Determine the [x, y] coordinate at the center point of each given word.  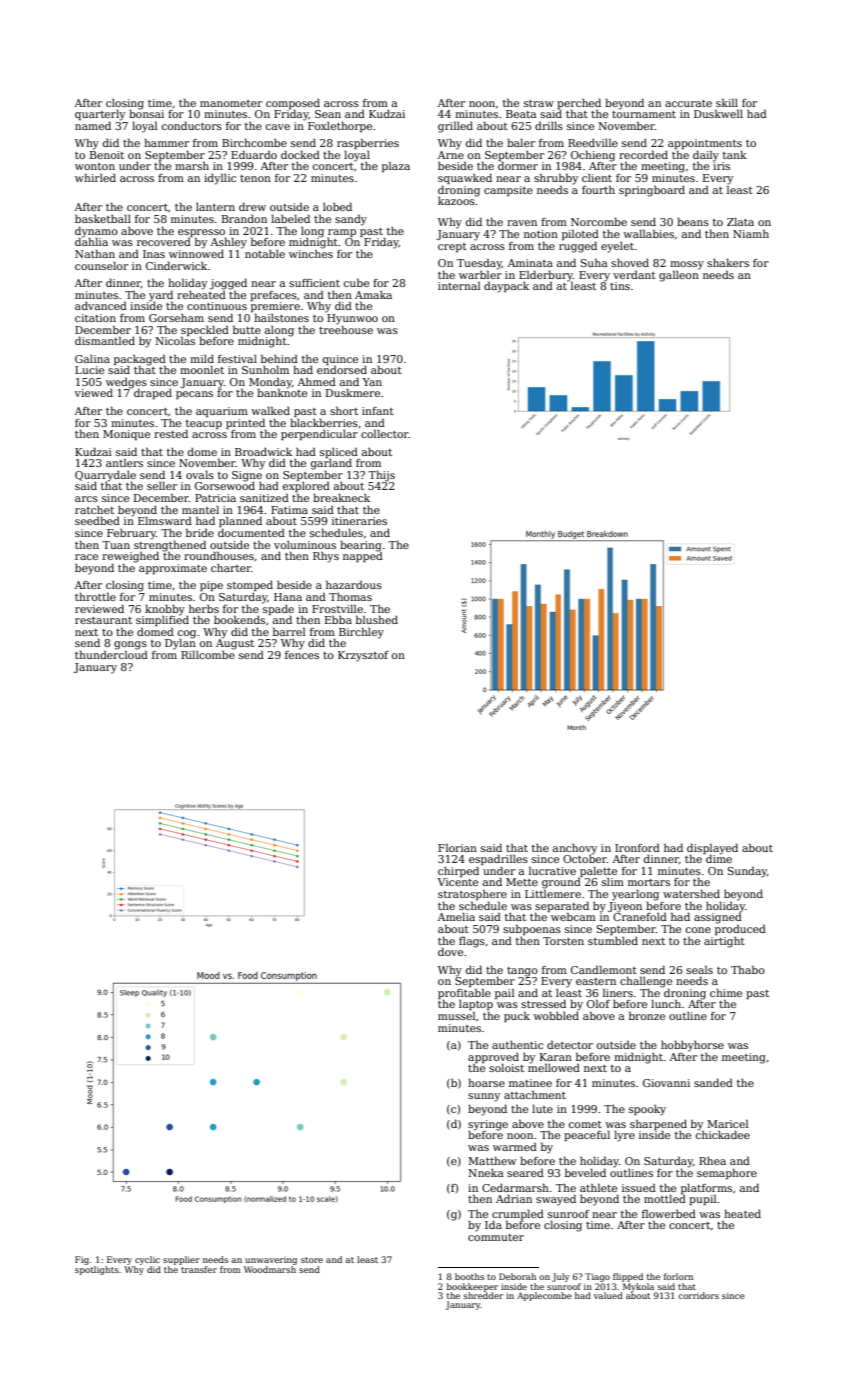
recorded [643, 154]
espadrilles [498, 859]
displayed [712, 848]
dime [719, 858]
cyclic [147, 1260]
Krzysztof [363, 656]
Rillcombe [208, 654]
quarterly [100, 115]
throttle [95, 596]
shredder [483, 1295]
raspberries [368, 143]
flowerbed [669, 1213]
